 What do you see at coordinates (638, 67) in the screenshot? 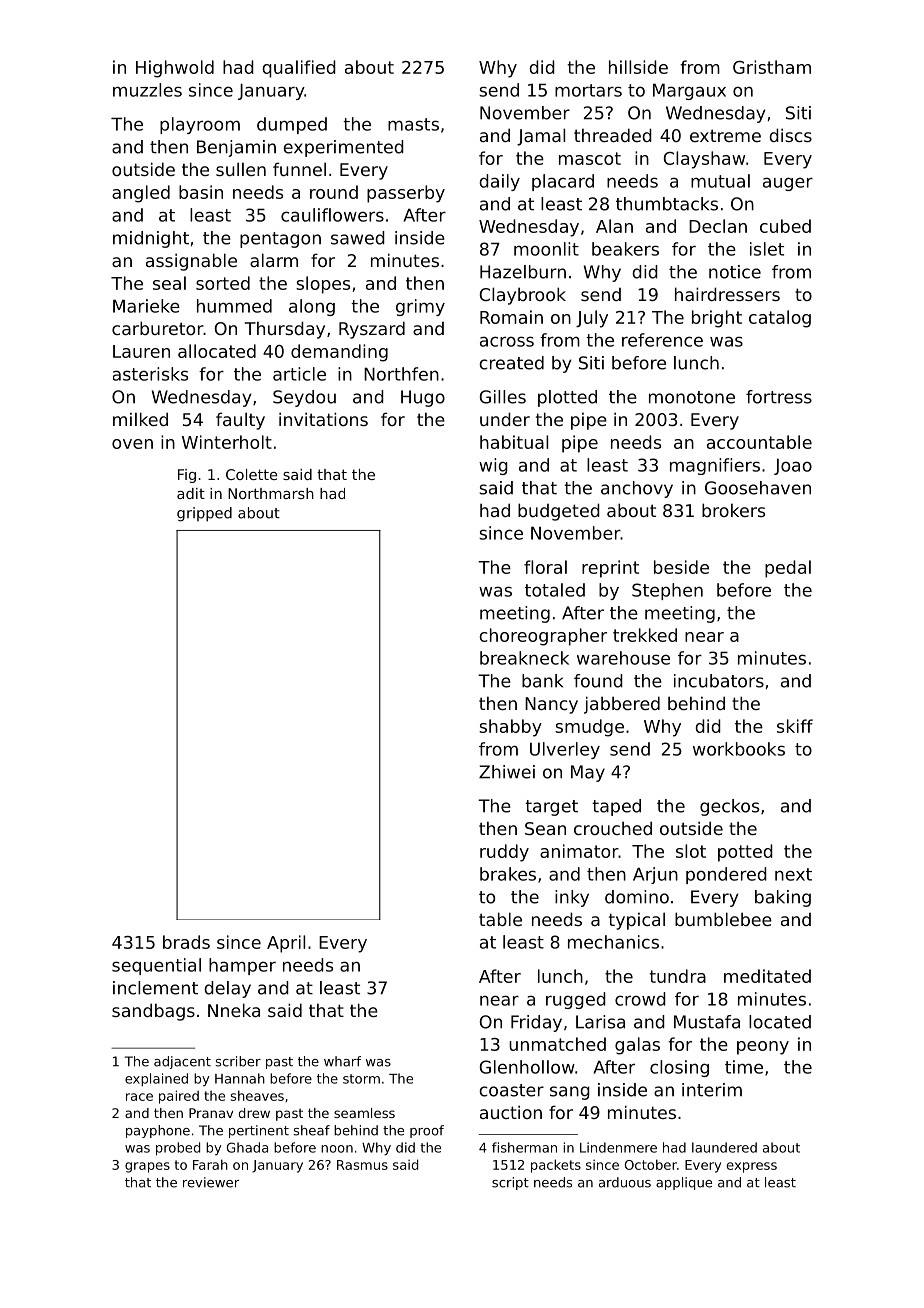
I see `hillside` at bounding box center [638, 67].
